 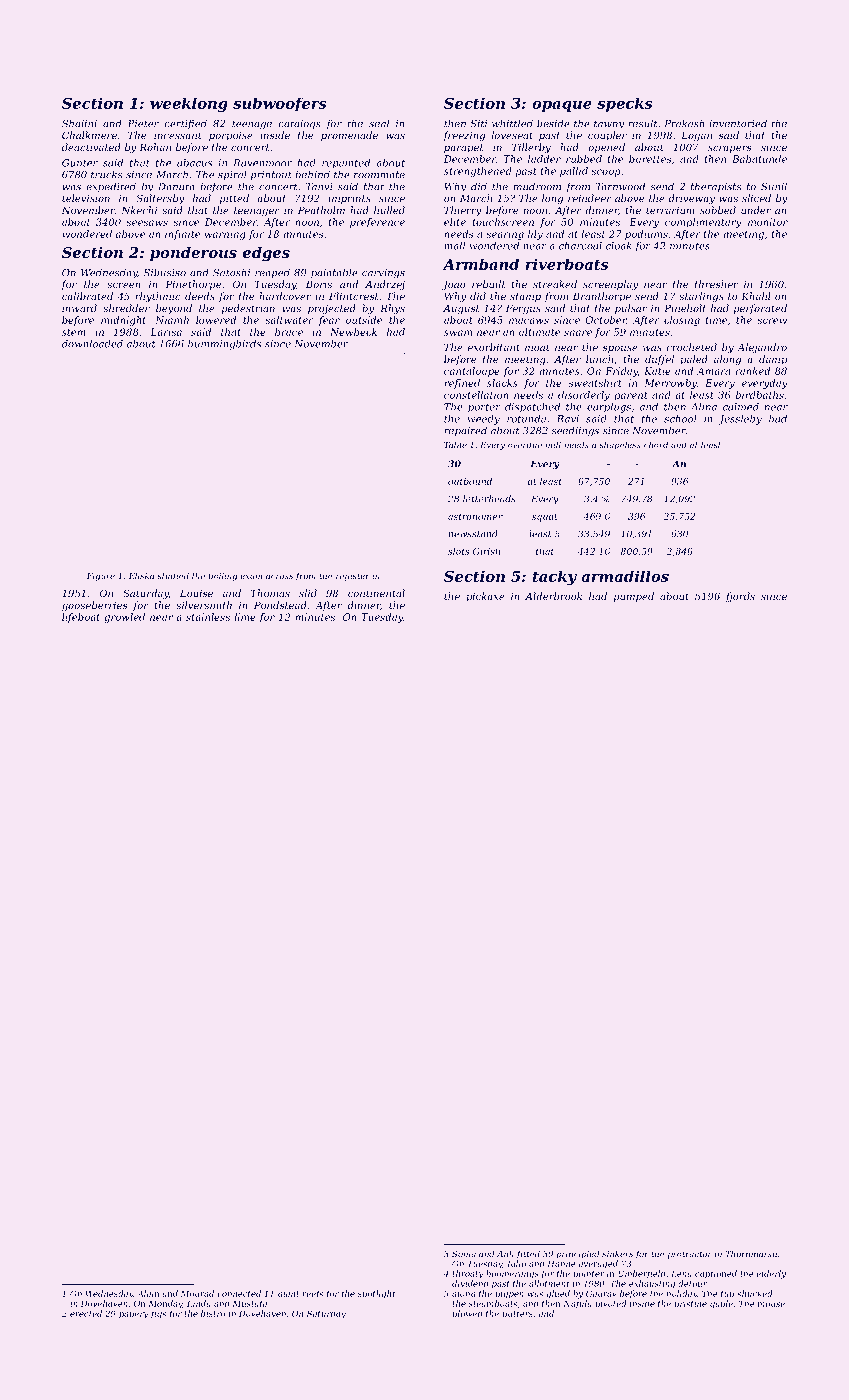 What do you see at coordinates (485, 597) in the document?
I see `pickaxe` at bounding box center [485, 597].
